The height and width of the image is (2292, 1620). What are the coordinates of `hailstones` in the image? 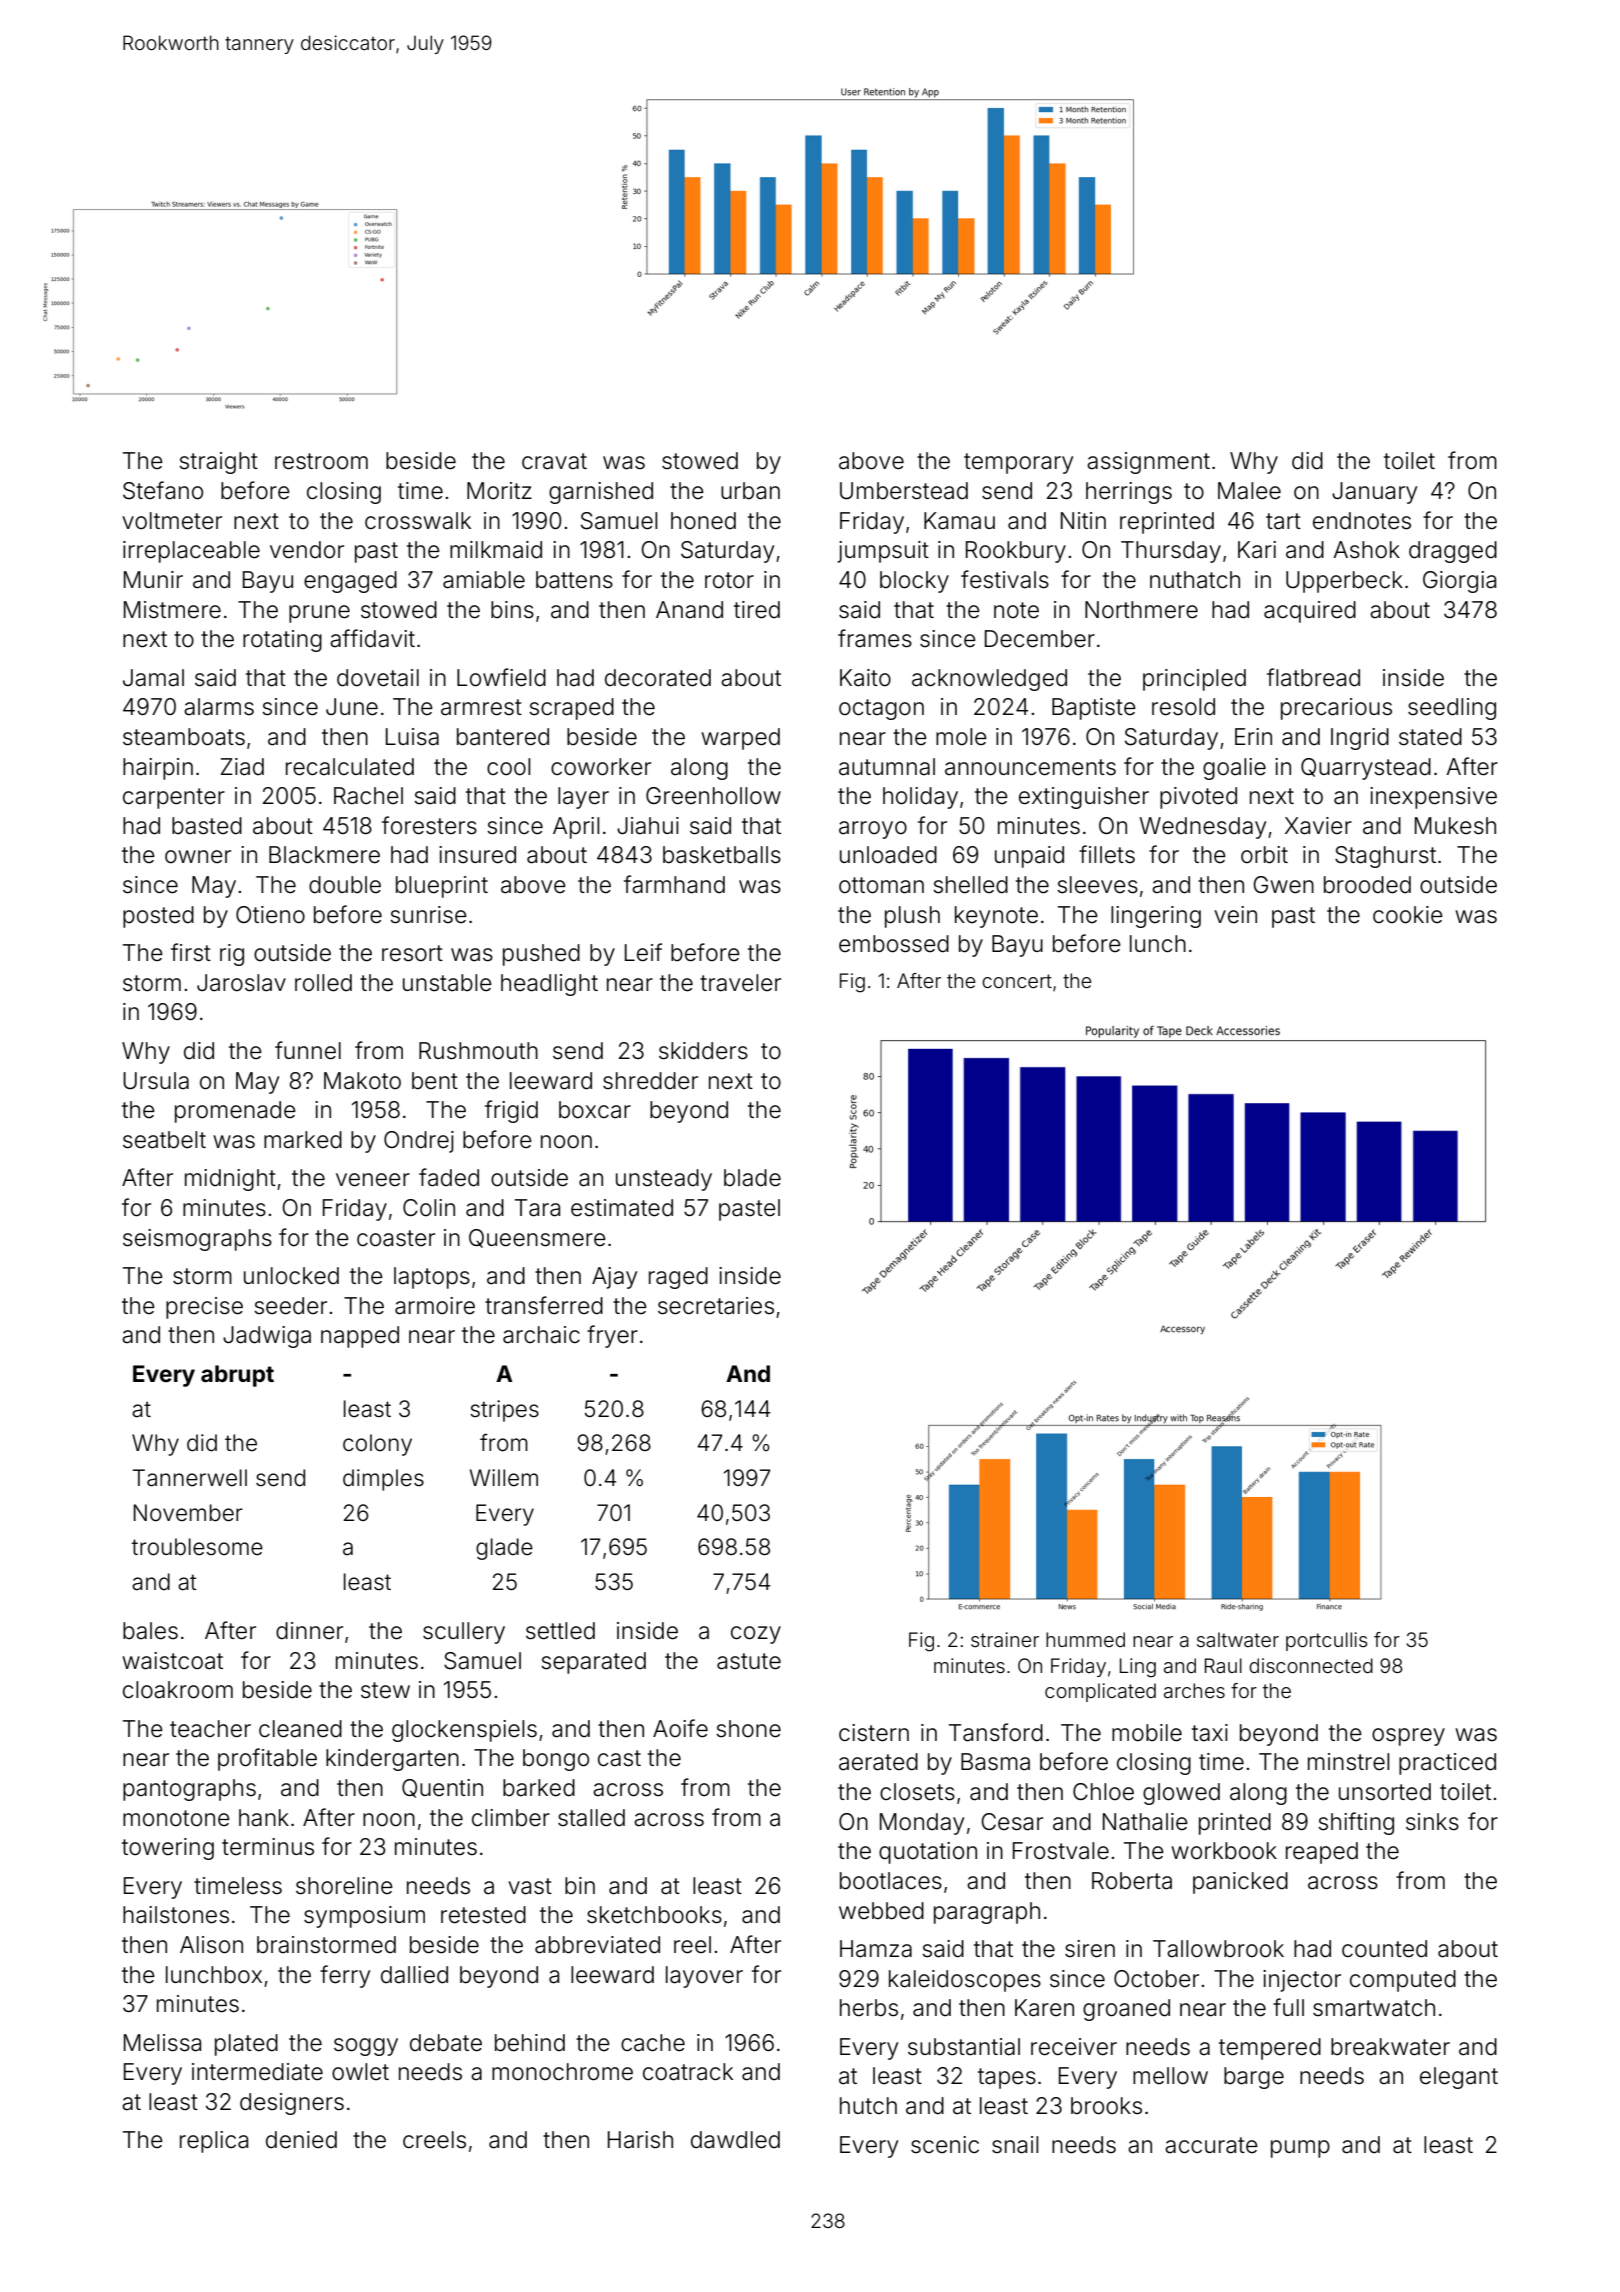 It's located at (176, 1915).
